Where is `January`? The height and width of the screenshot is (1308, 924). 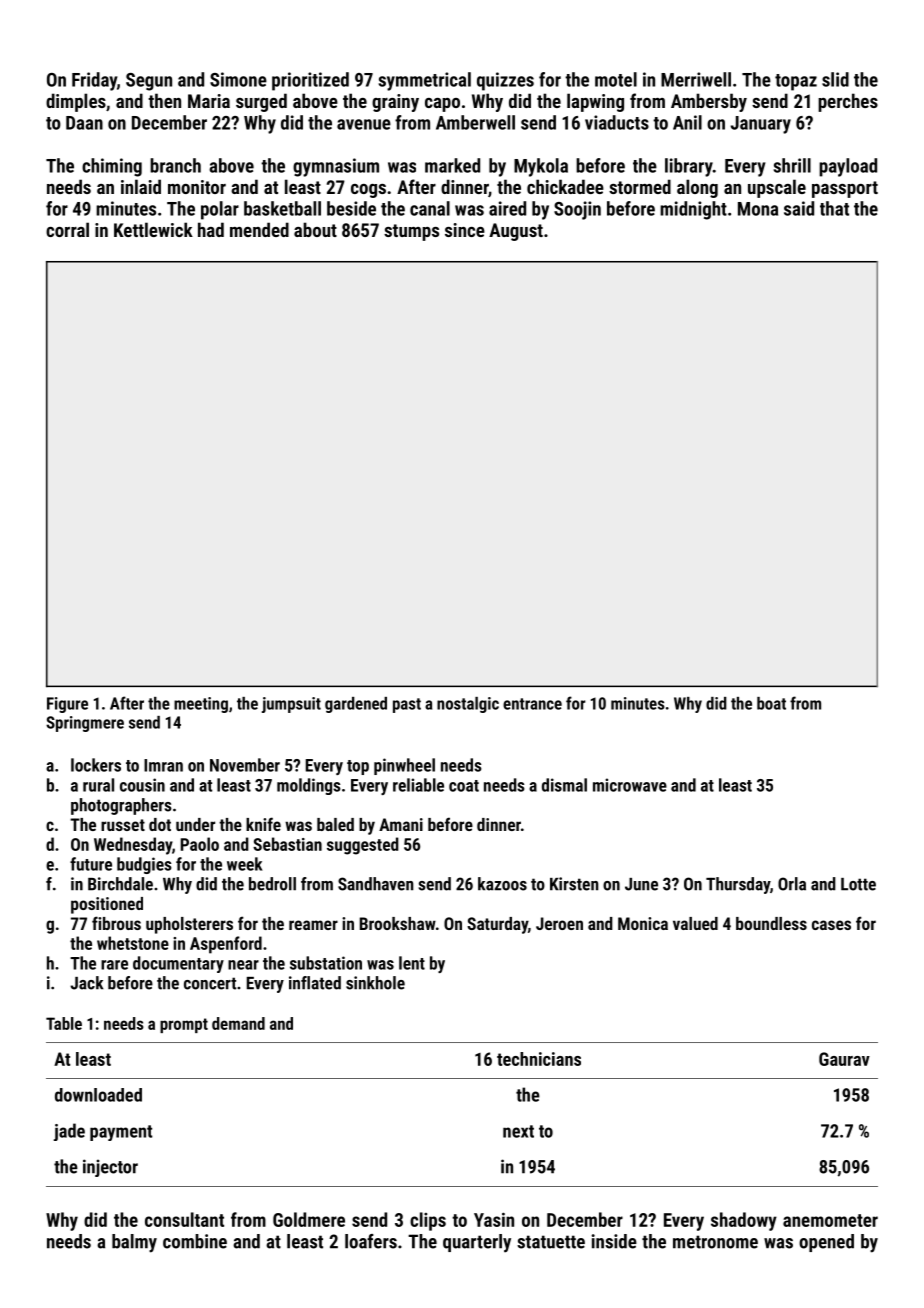
January is located at coordinates (761, 125).
